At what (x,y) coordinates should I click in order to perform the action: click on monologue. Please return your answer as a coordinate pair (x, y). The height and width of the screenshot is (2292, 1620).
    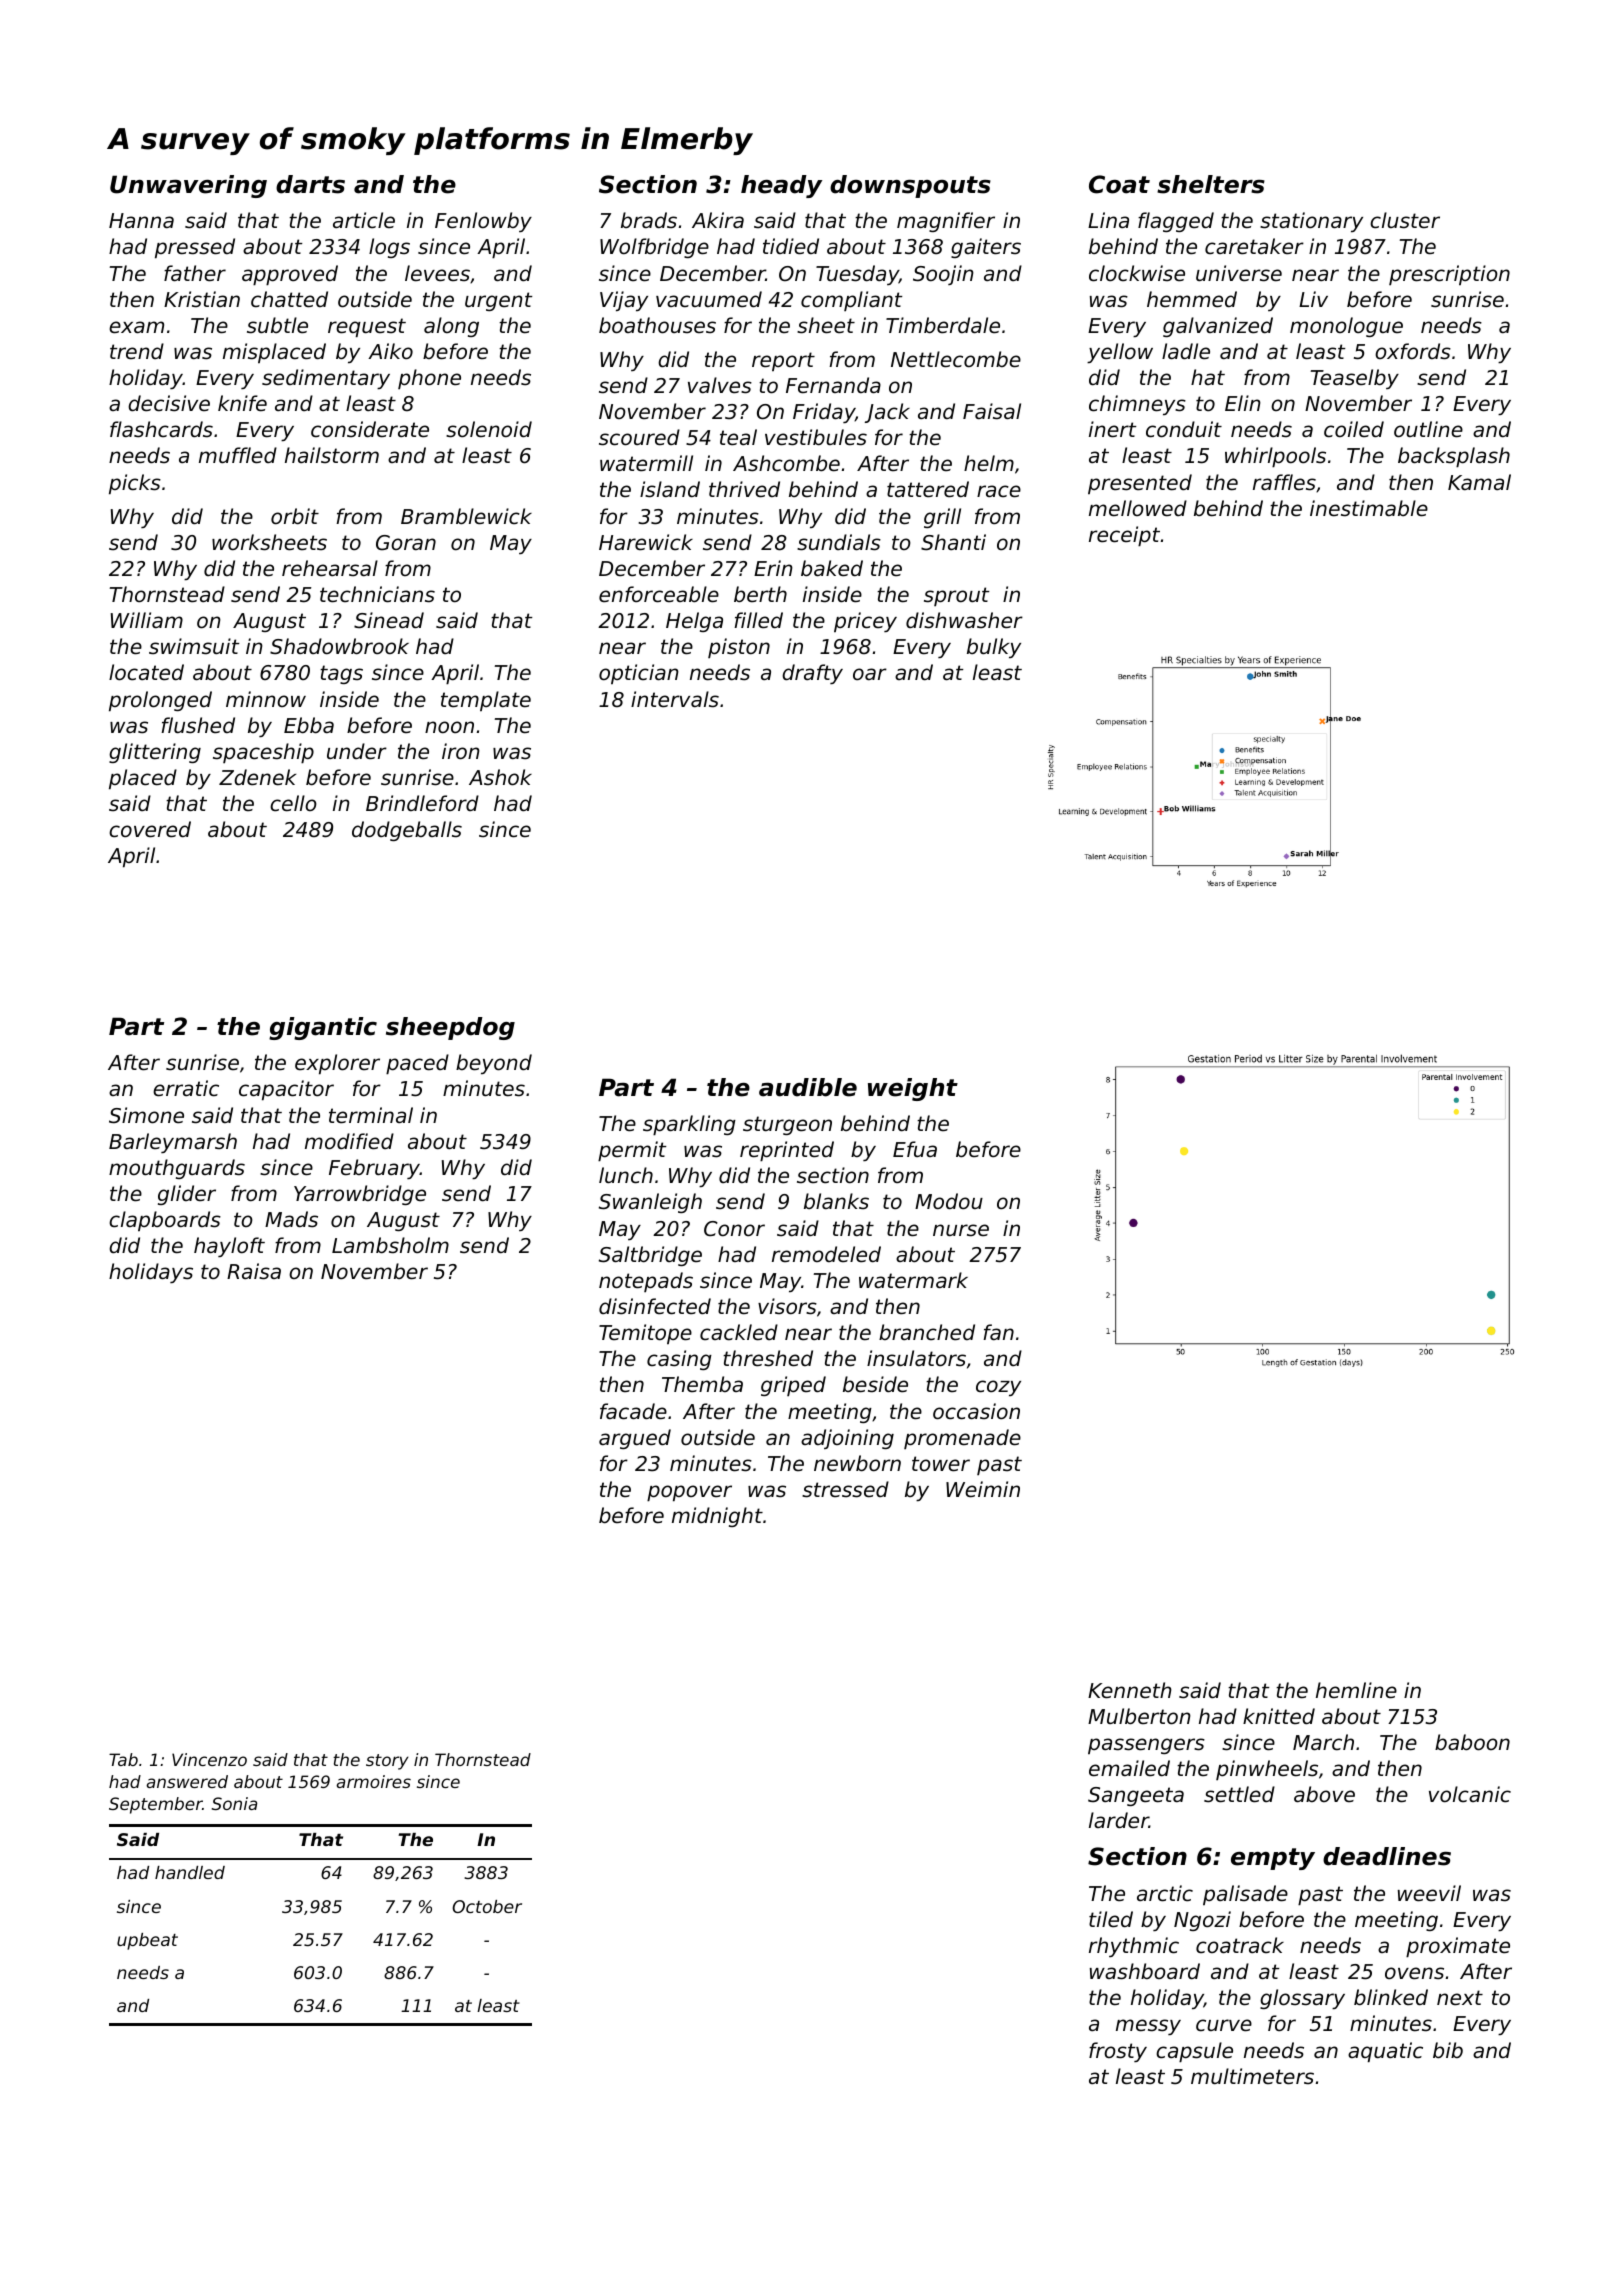
    Looking at the image, I should click on (1346, 327).
